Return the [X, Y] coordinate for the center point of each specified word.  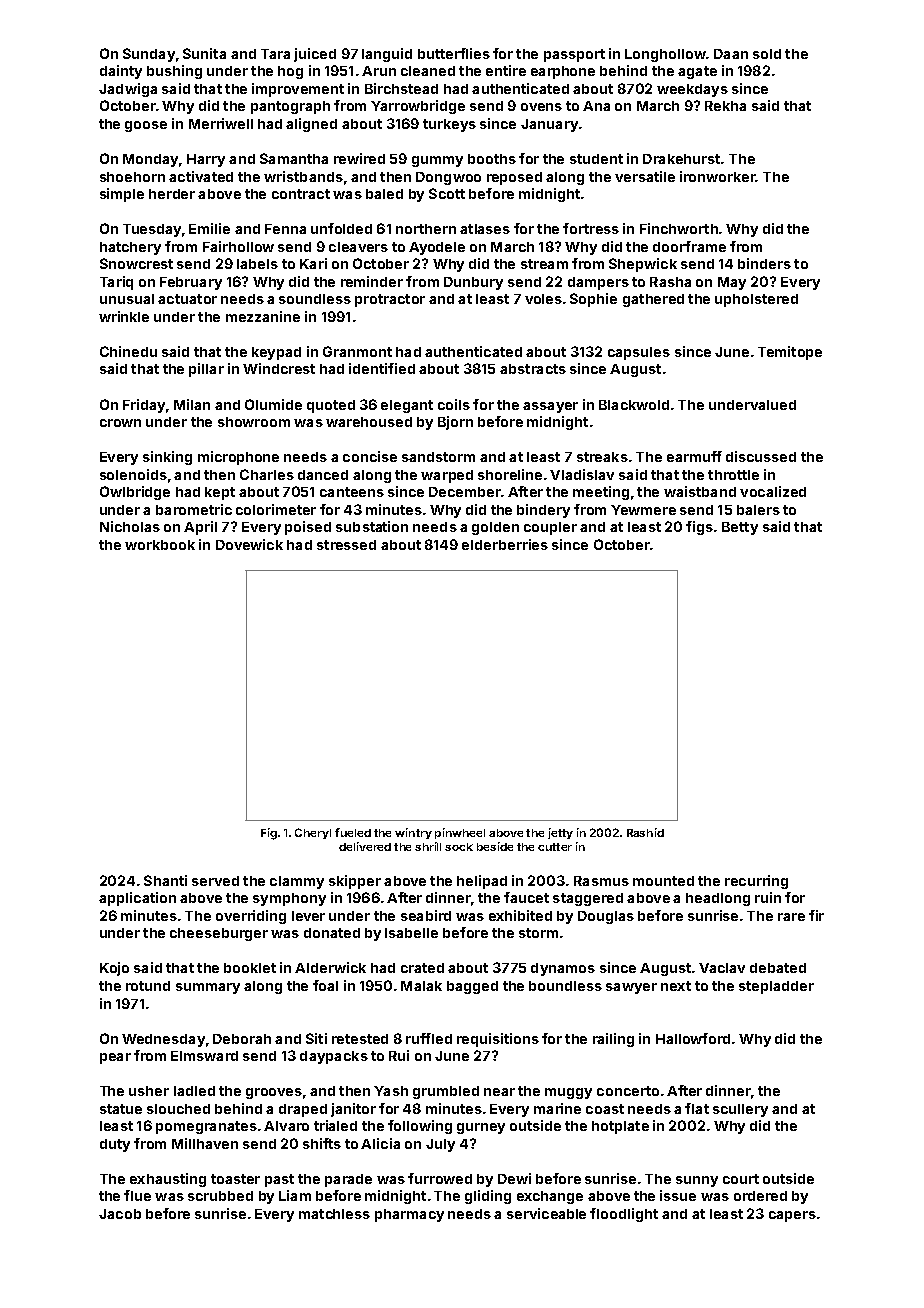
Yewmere [643, 510]
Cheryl [313, 833]
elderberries [505, 544]
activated [201, 176]
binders [764, 263]
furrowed [440, 1178]
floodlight [624, 1215]
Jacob [120, 1214]
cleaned [428, 71]
